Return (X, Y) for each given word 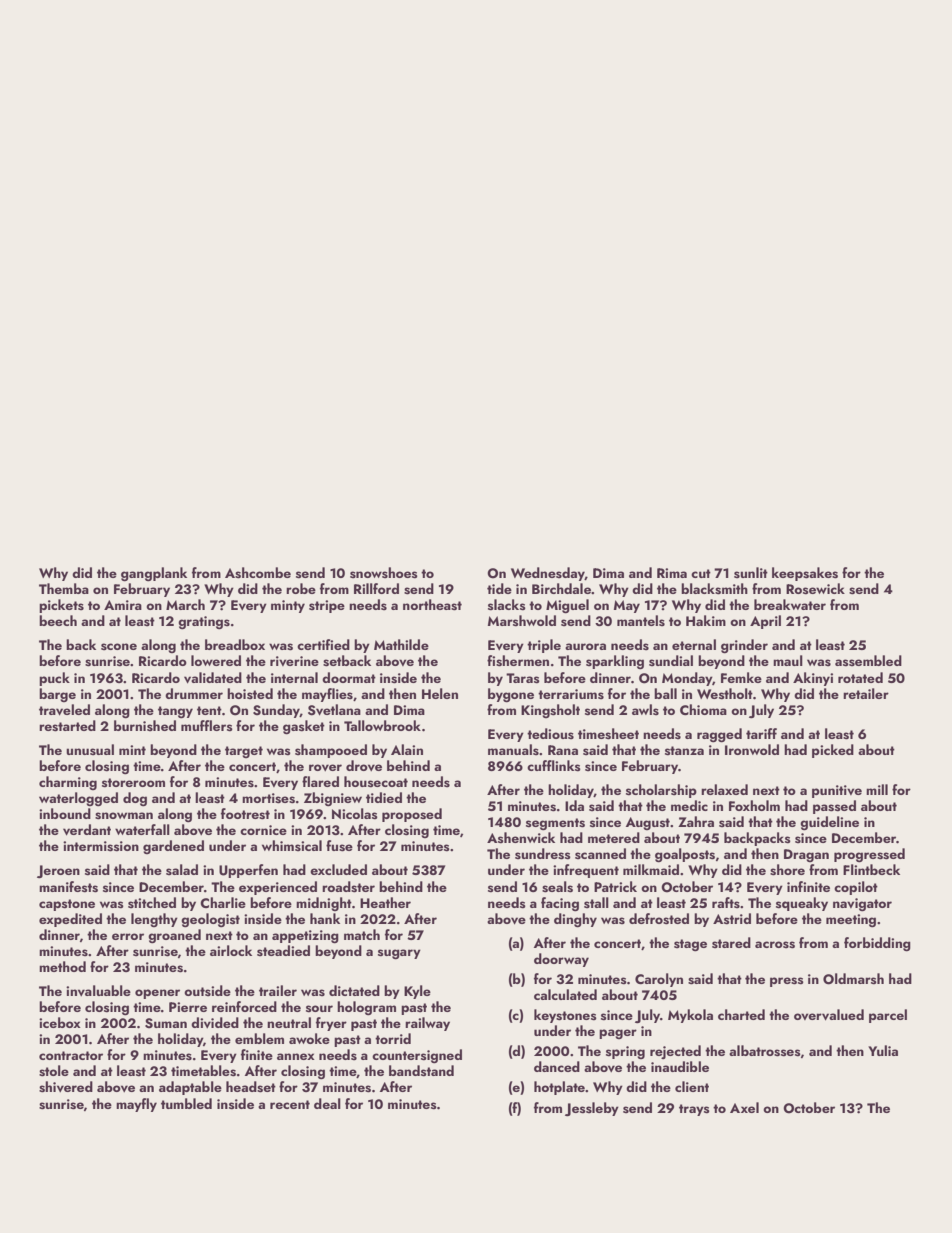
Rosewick (815, 589)
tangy (175, 712)
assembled (868, 661)
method (62, 966)
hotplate (559, 1088)
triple (544, 646)
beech (58, 620)
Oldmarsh (853, 979)
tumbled (186, 1103)
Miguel (567, 606)
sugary (399, 954)
